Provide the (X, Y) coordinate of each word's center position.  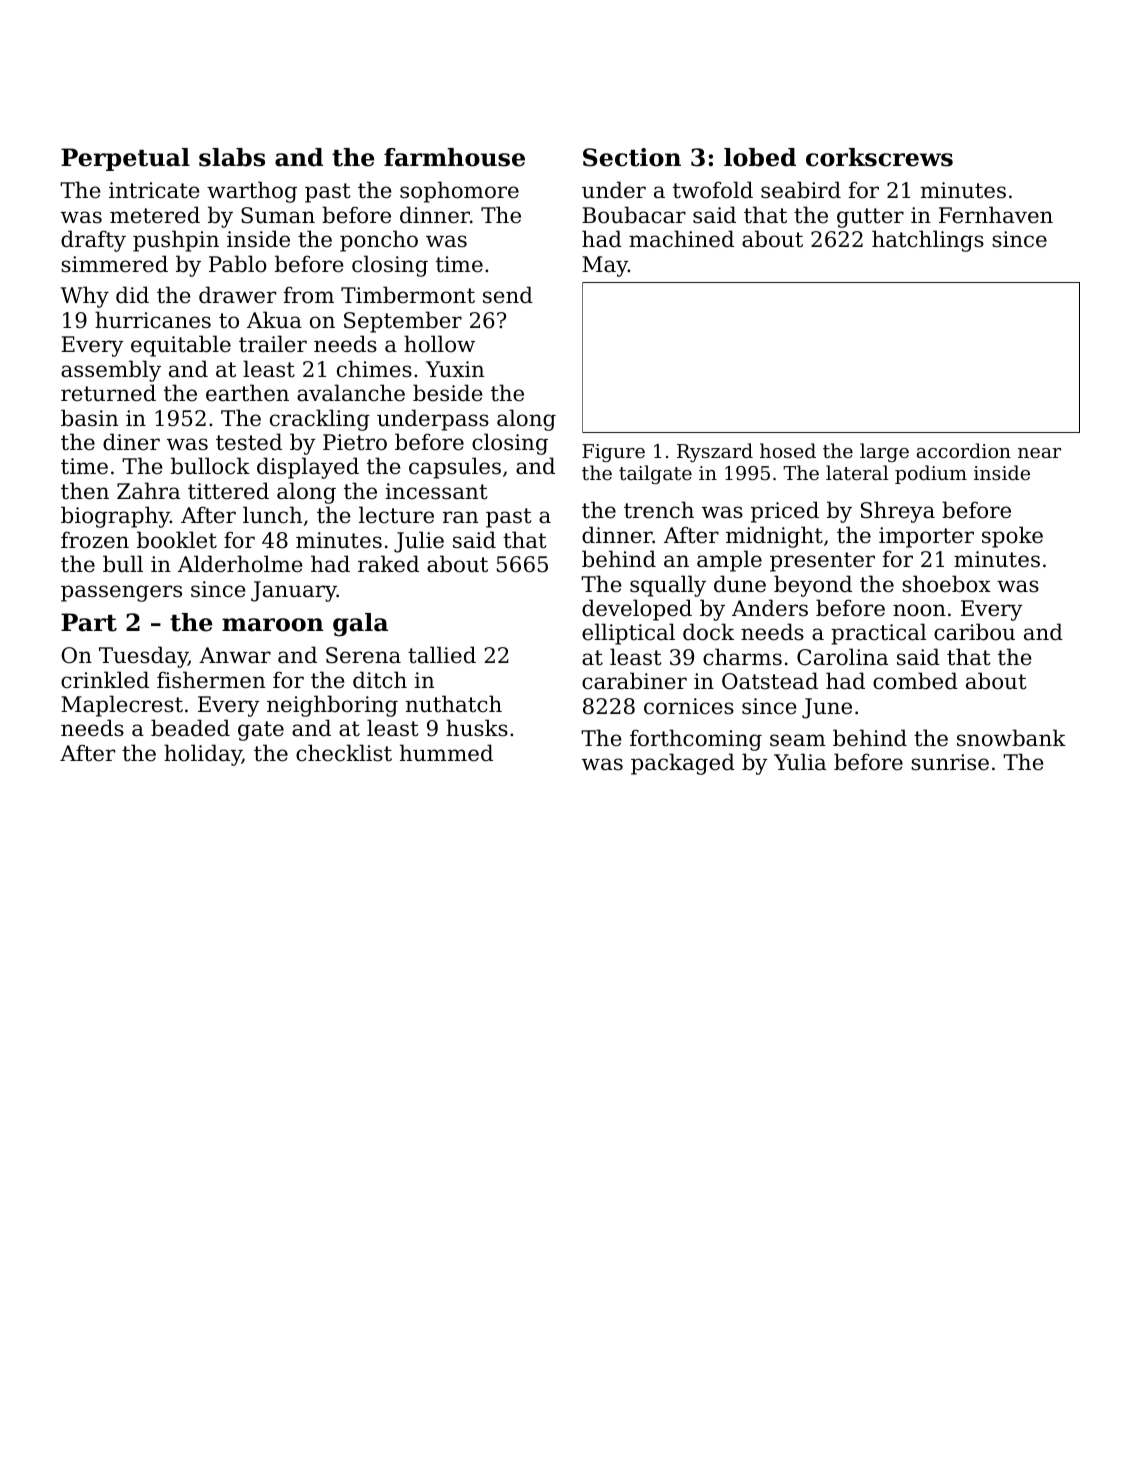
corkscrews (879, 157)
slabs (232, 157)
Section (632, 157)
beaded (190, 728)
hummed (446, 753)
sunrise (950, 762)
